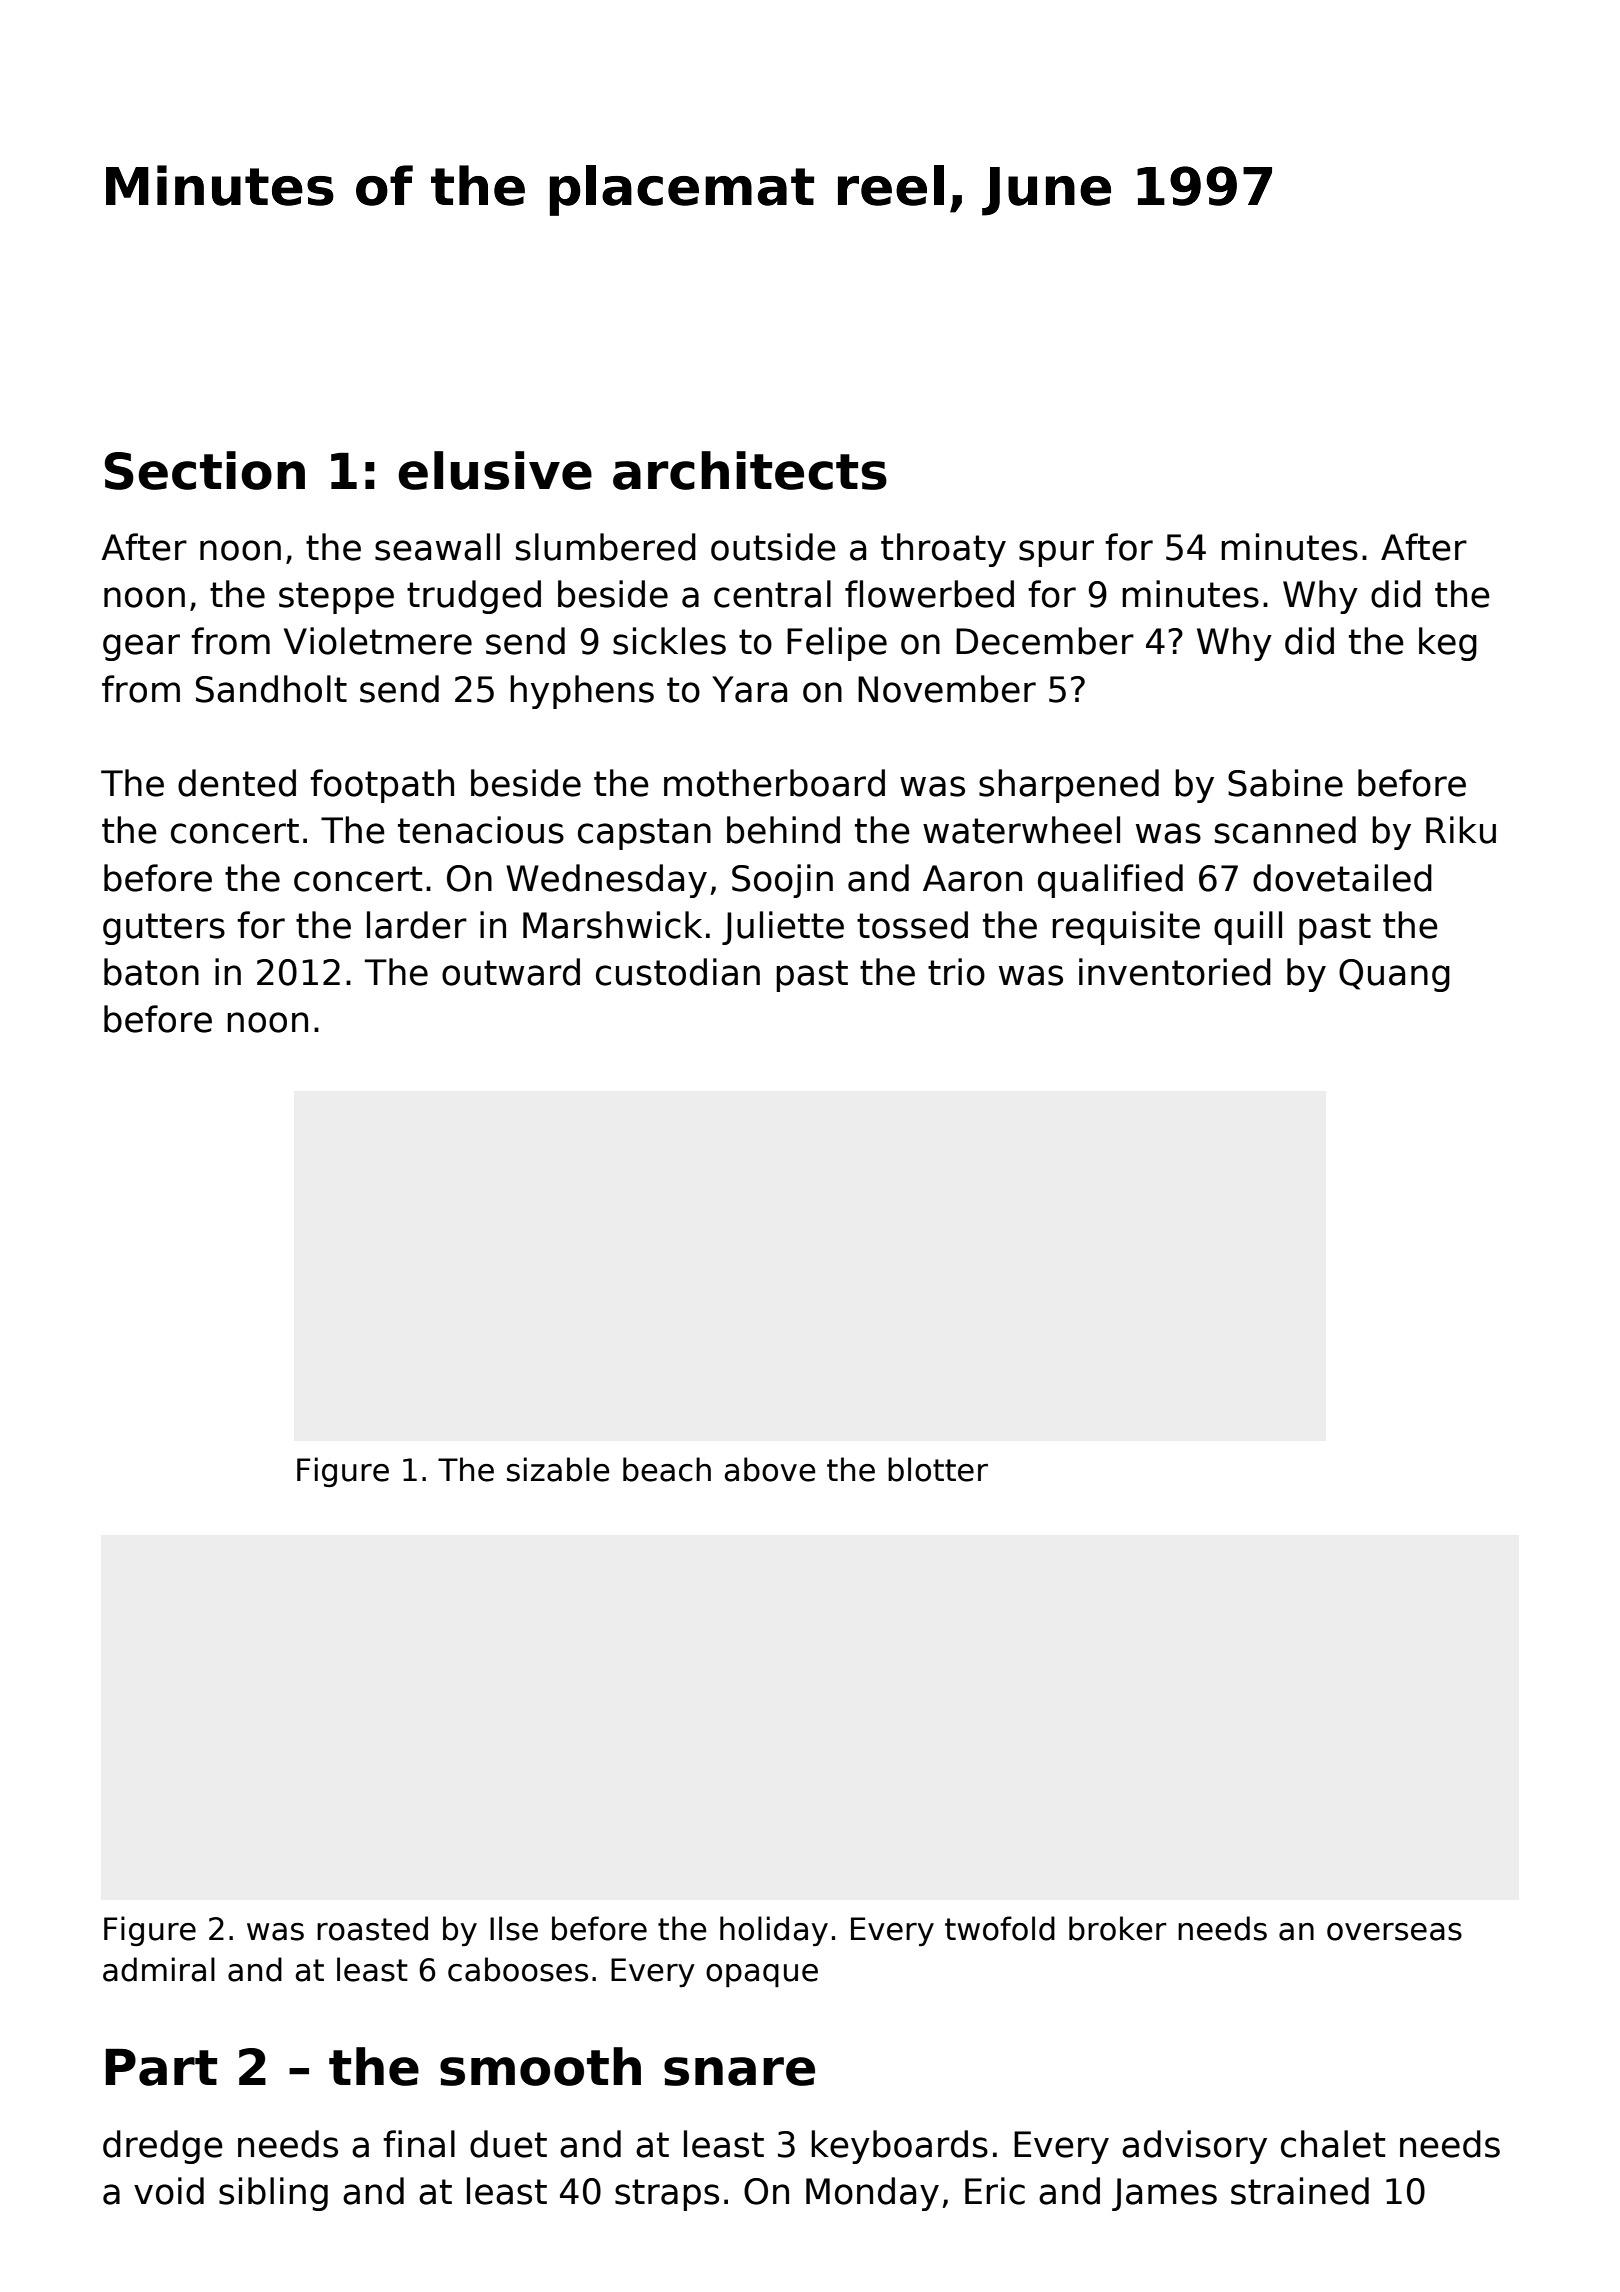 The image size is (1620, 2292). I want to click on roasted, so click(372, 1928).
